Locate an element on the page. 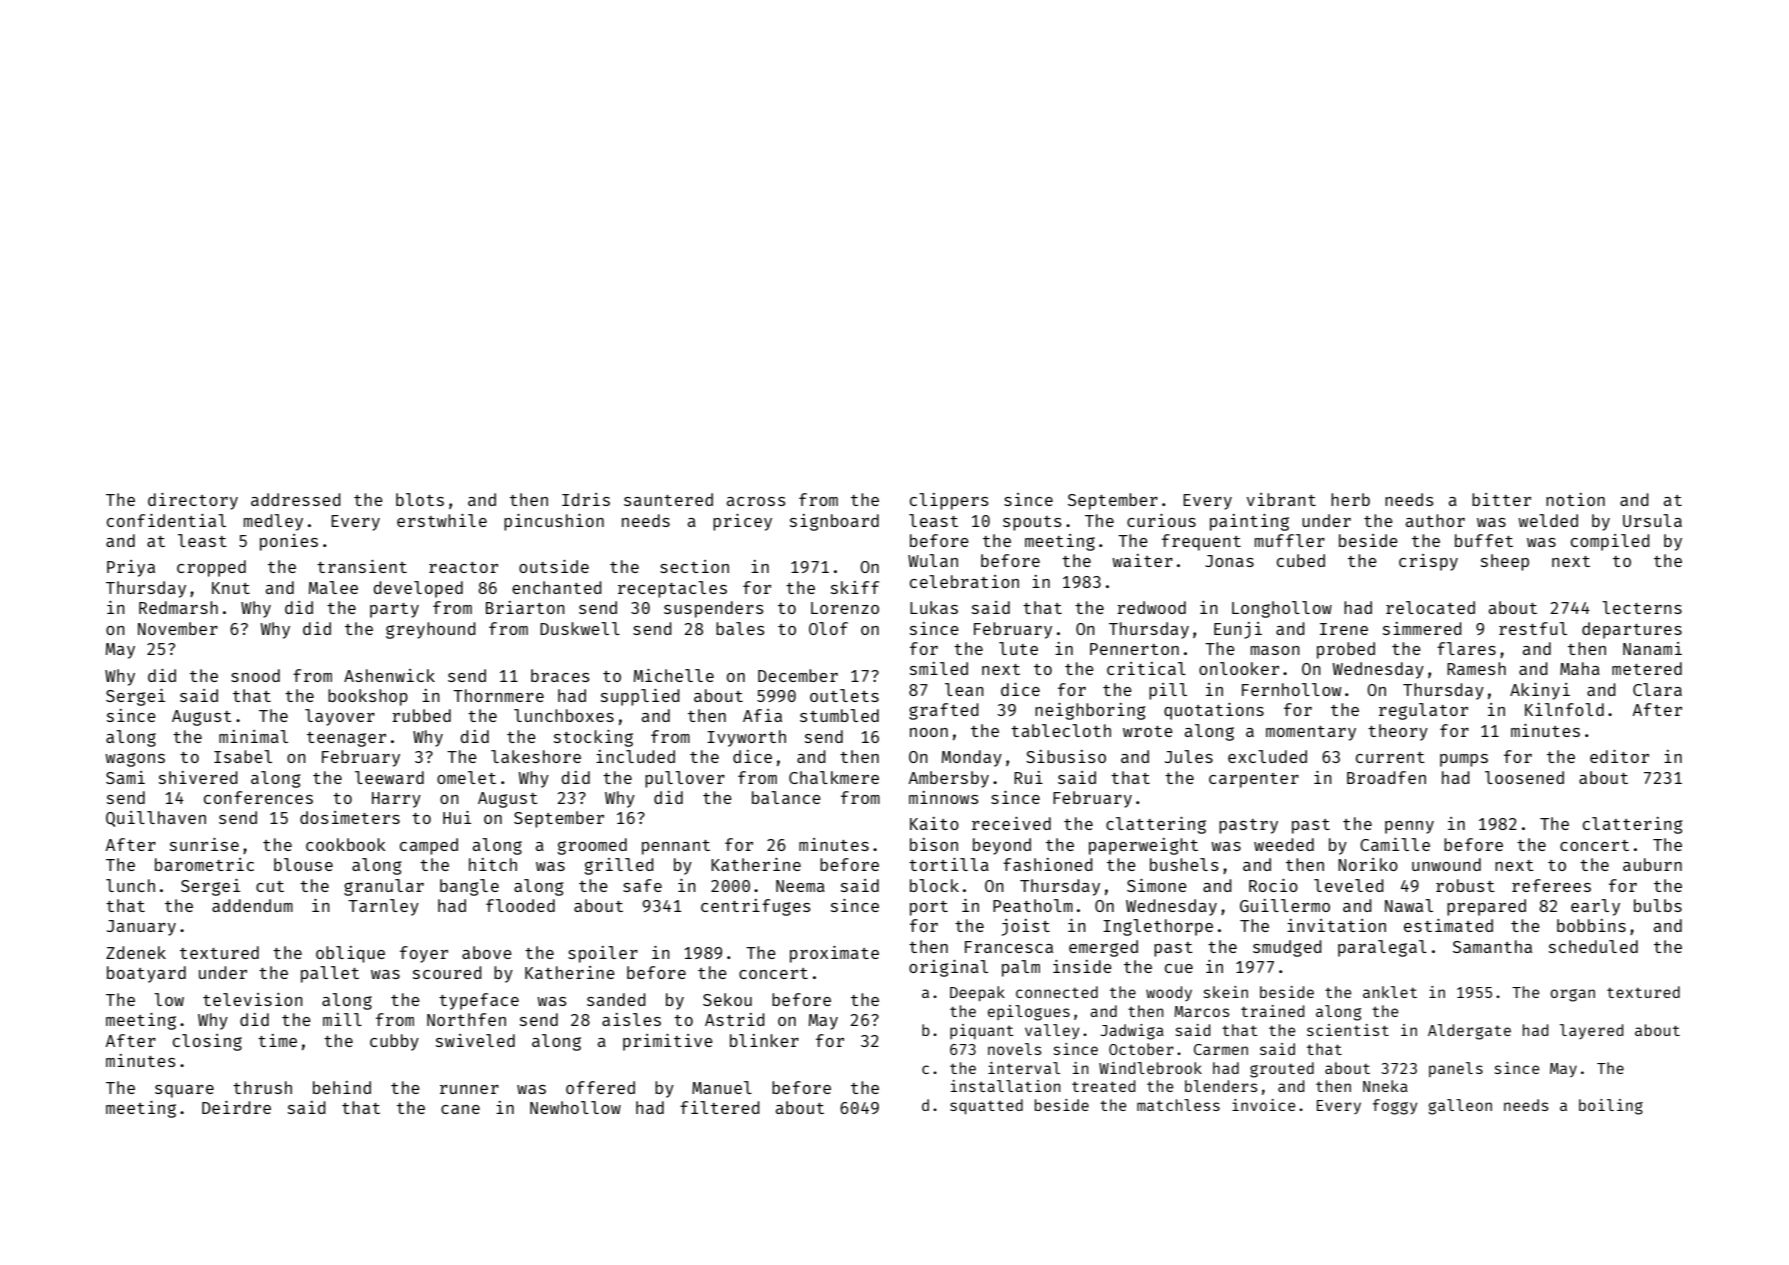 This image has width=1789, height=1265. notion is located at coordinates (1575, 499).
